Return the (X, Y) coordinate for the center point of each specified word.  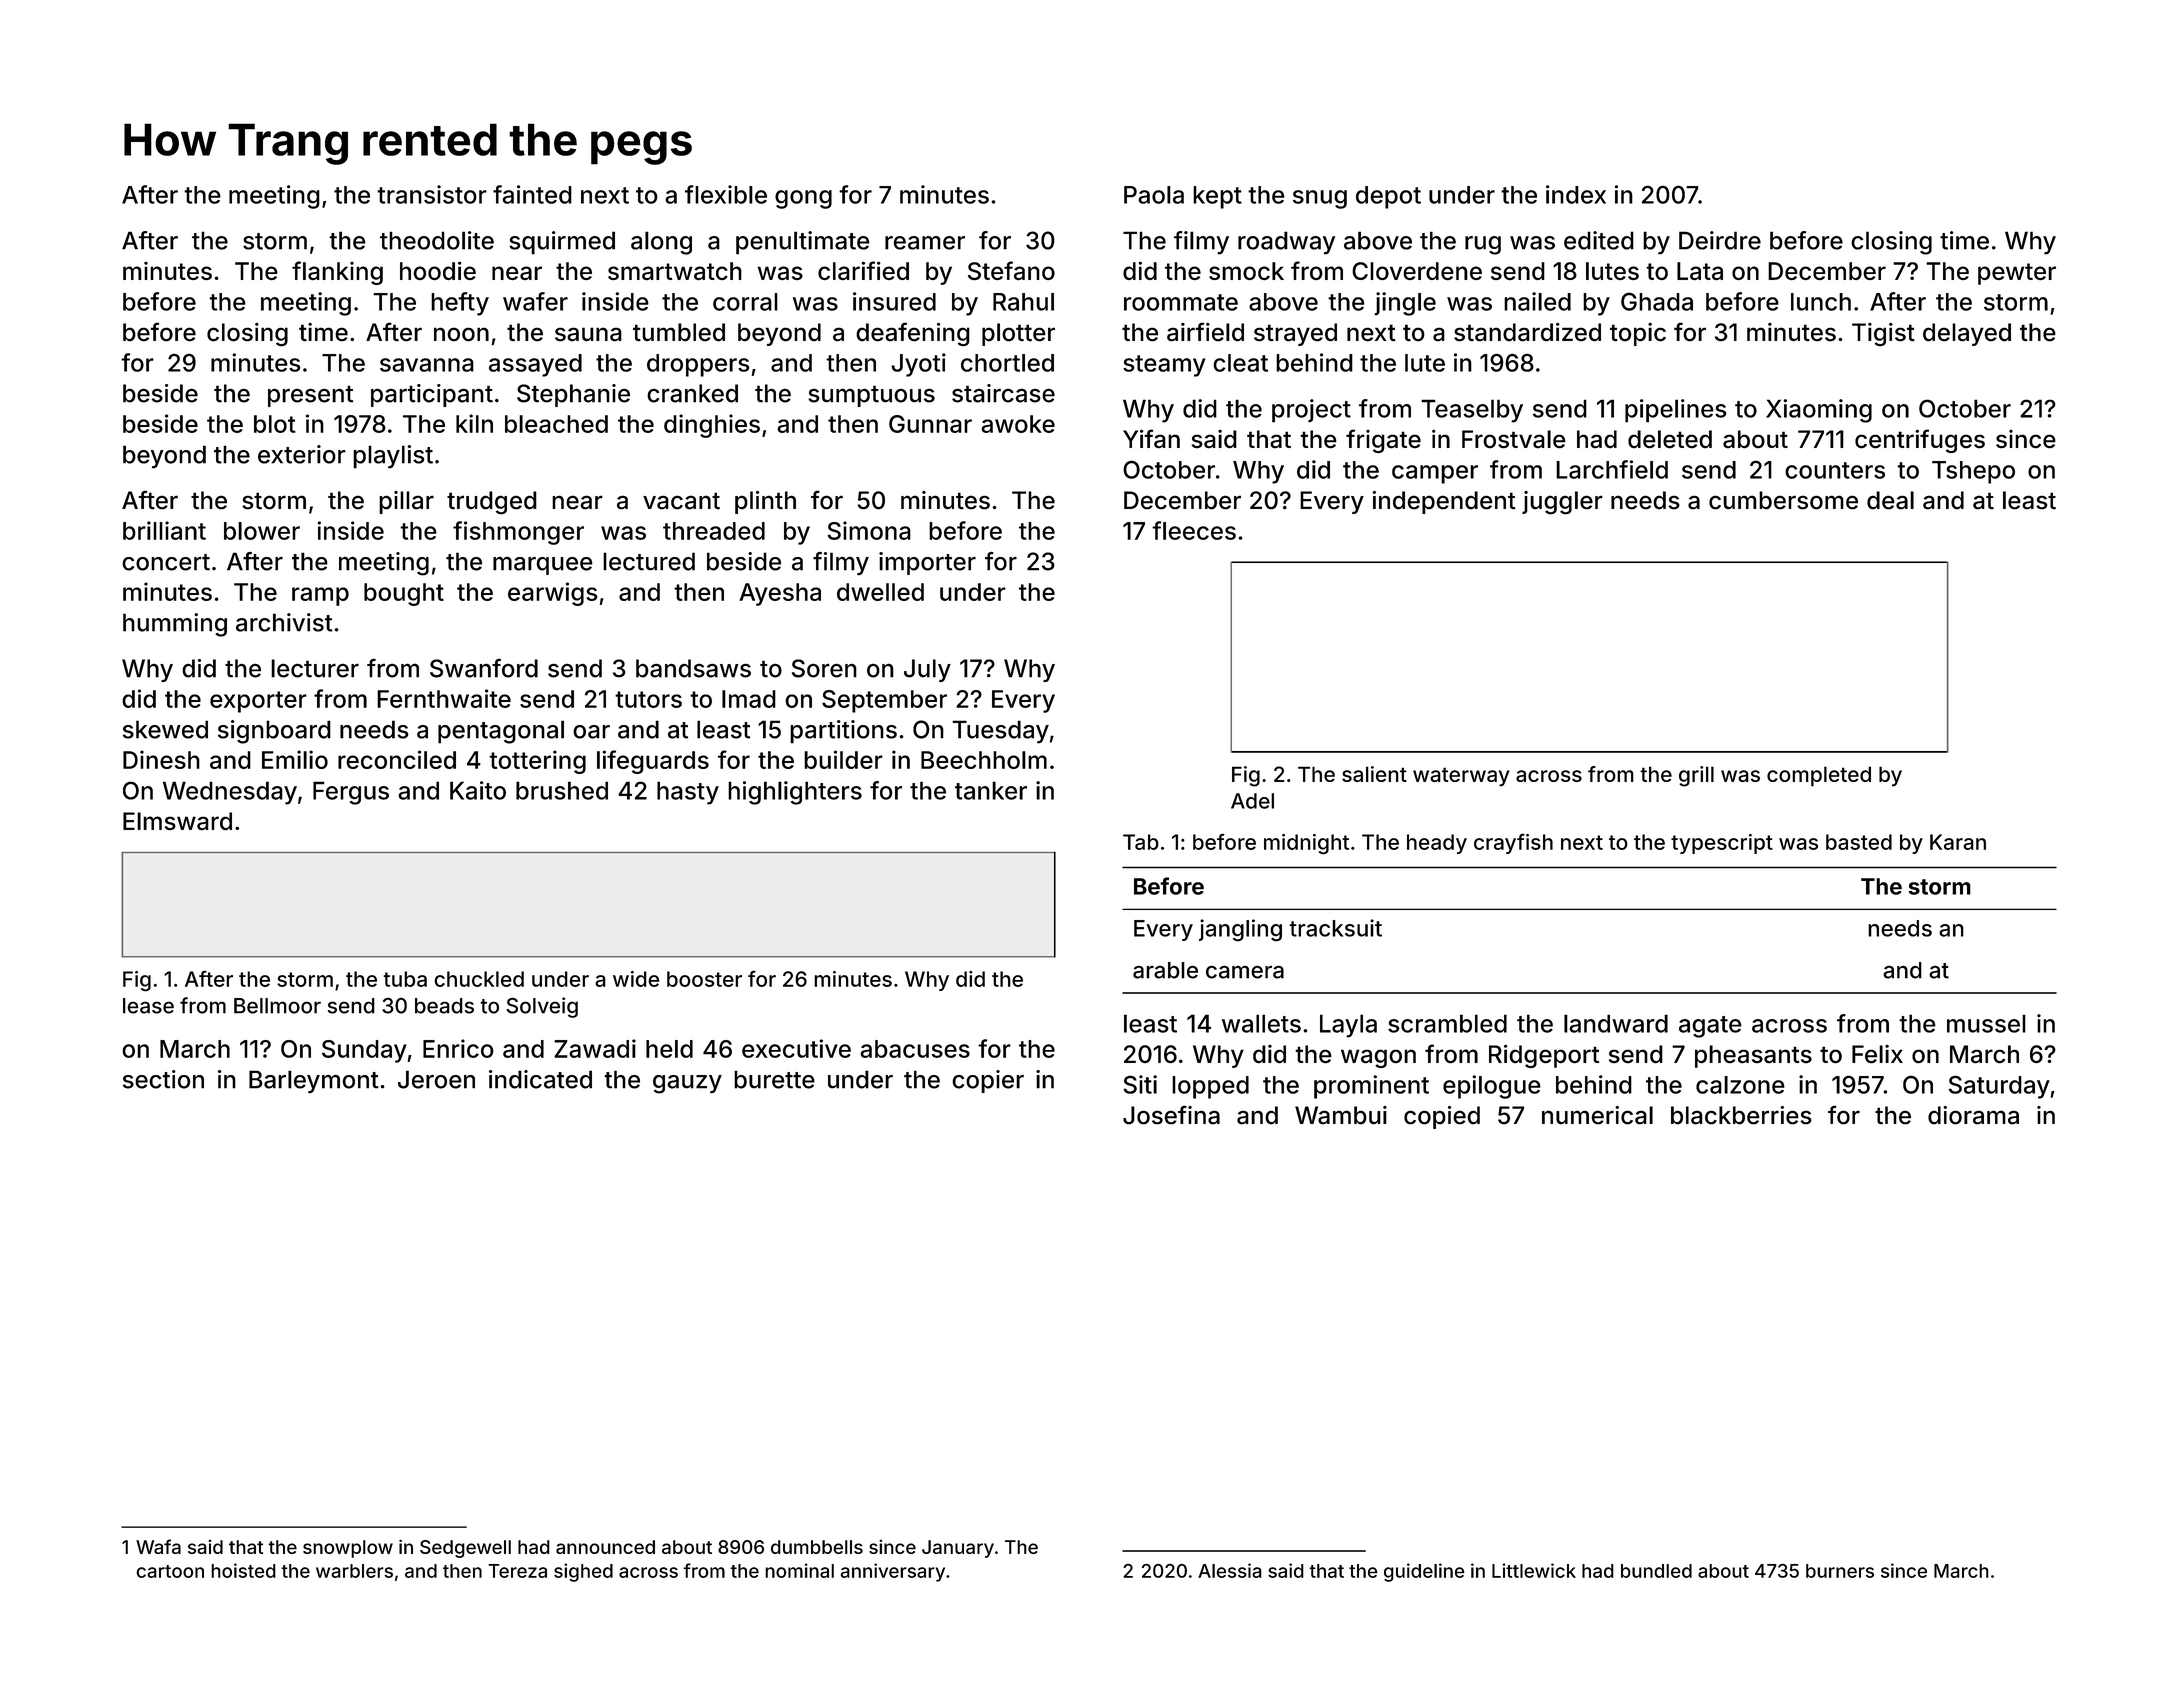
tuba (405, 979)
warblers (354, 1571)
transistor (432, 194)
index (1576, 194)
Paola (1154, 195)
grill (1696, 776)
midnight (1306, 844)
